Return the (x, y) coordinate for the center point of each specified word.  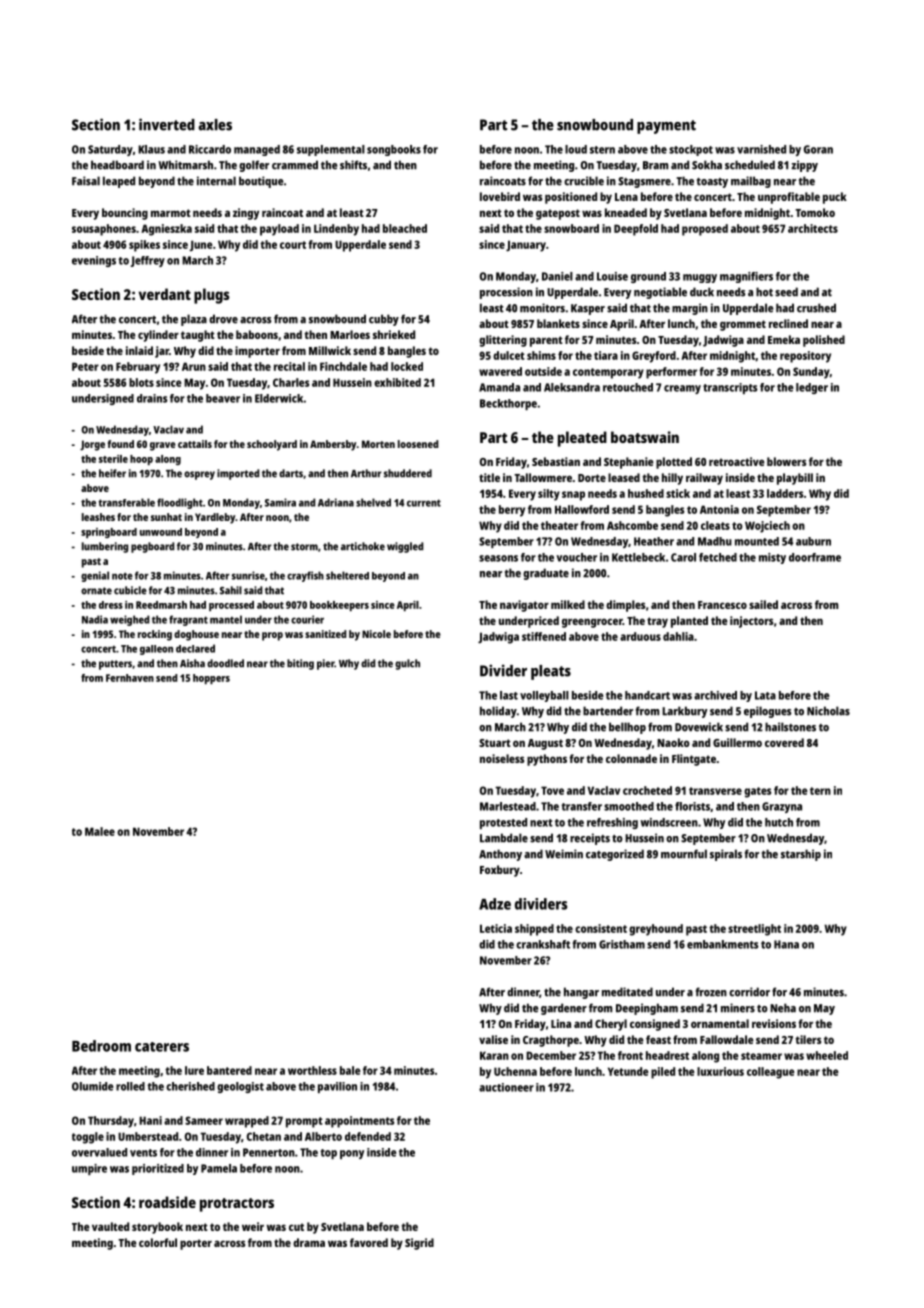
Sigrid (419, 1244)
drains (152, 398)
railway (704, 479)
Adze (495, 904)
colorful (158, 1242)
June (201, 245)
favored (369, 1242)
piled (663, 1073)
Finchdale (343, 366)
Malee (100, 831)
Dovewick (699, 727)
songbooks (394, 150)
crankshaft (543, 944)
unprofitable (789, 198)
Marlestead (508, 806)
